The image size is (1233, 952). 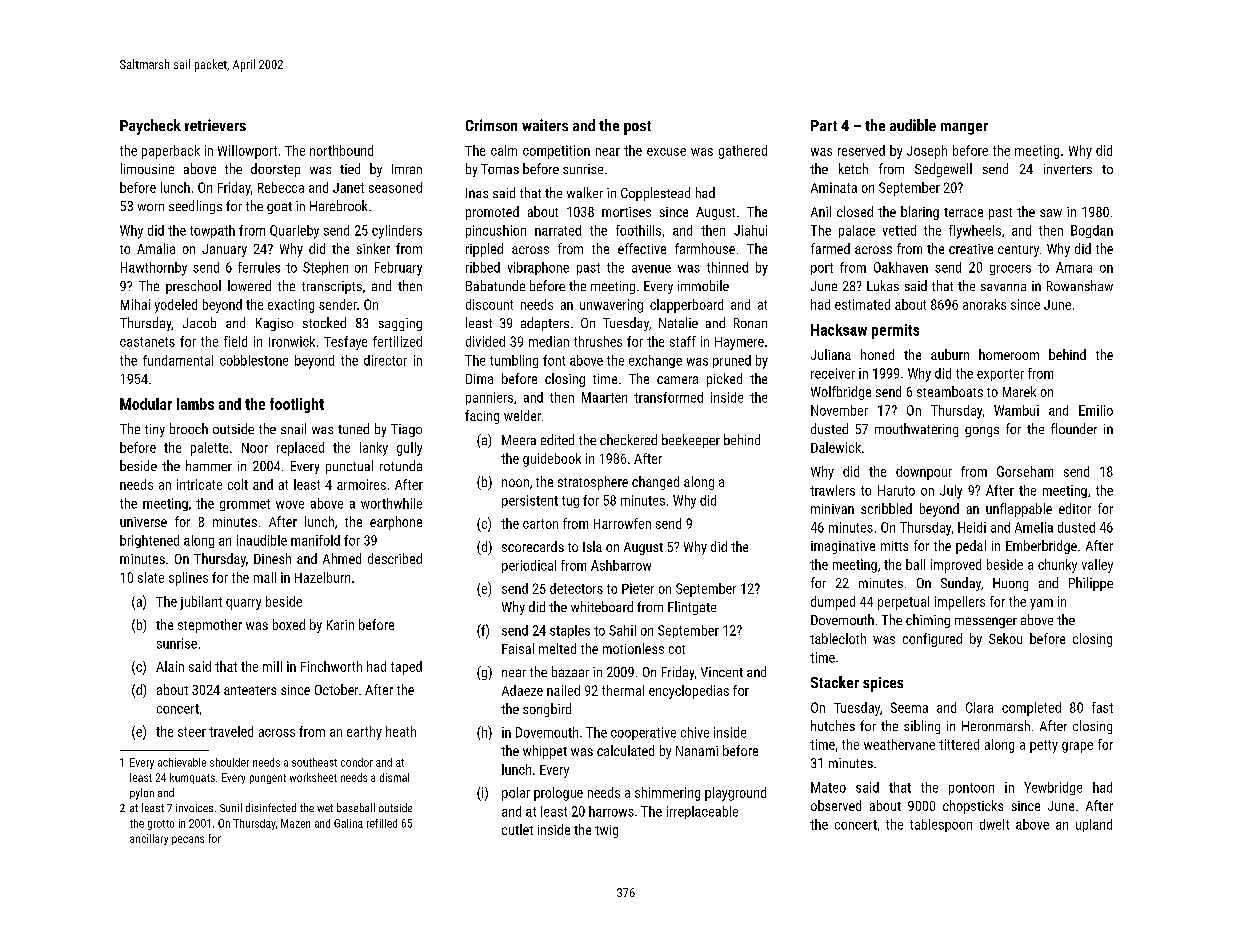 I want to click on pylon, so click(x=142, y=794).
